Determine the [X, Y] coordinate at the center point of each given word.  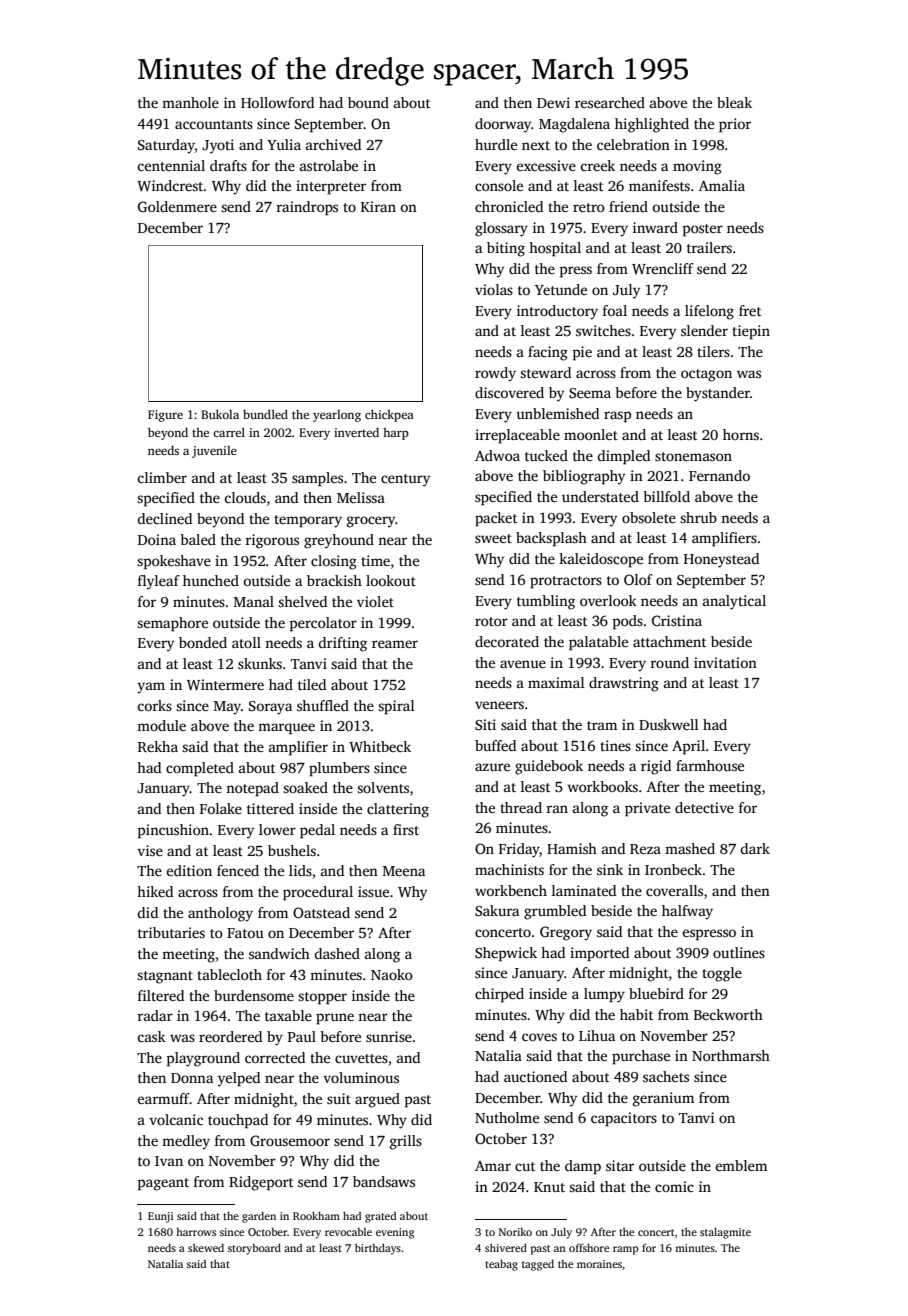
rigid [656, 767]
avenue [523, 664]
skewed [206, 1248]
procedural [318, 893]
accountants [214, 124]
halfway [687, 912]
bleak [734, 102]
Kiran [378, 206]
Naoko [392, 974]
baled [198, 539]
